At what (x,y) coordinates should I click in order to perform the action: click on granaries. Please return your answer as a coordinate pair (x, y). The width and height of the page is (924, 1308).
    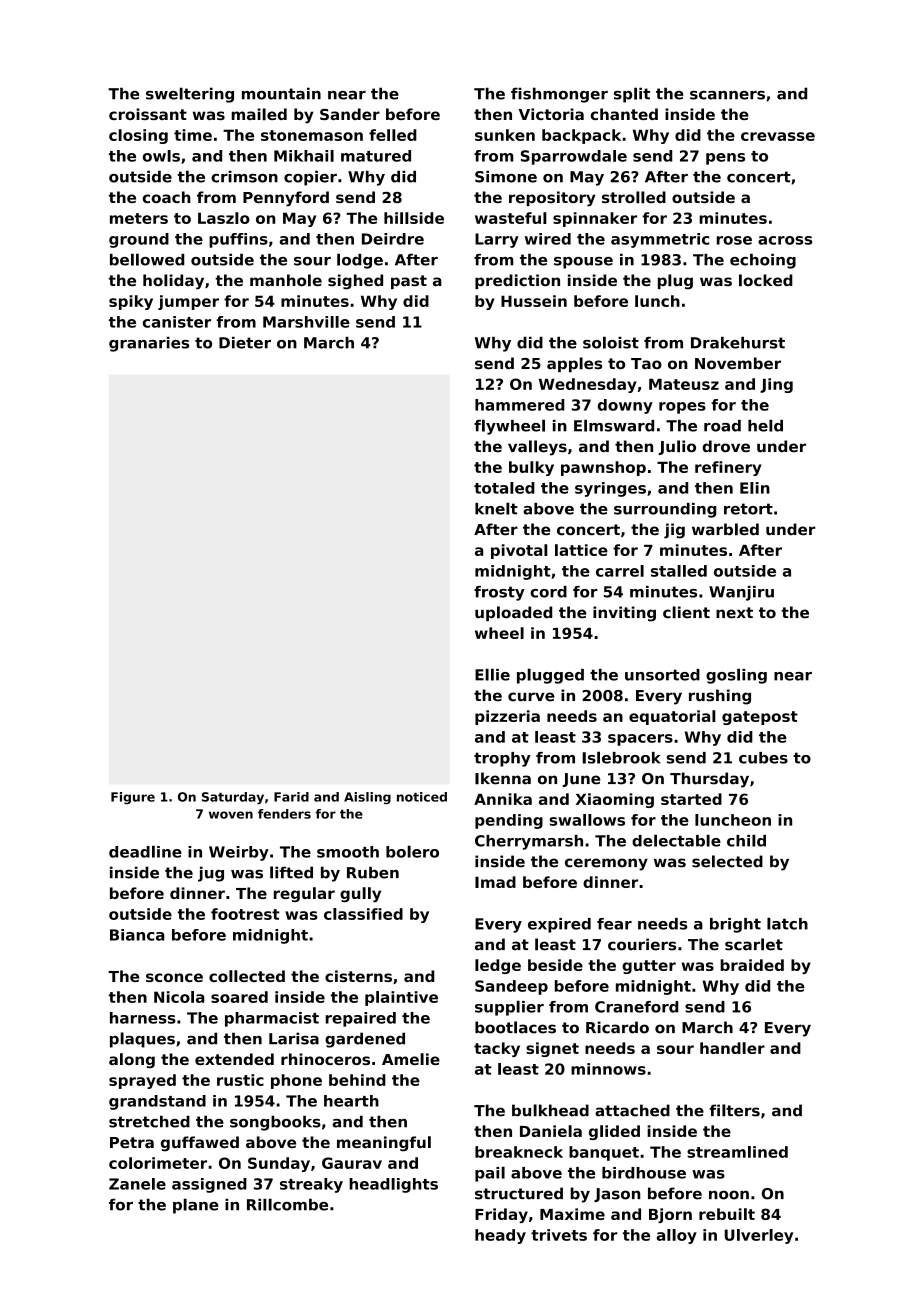
    Looking at the image, I should click on (149, 344).
